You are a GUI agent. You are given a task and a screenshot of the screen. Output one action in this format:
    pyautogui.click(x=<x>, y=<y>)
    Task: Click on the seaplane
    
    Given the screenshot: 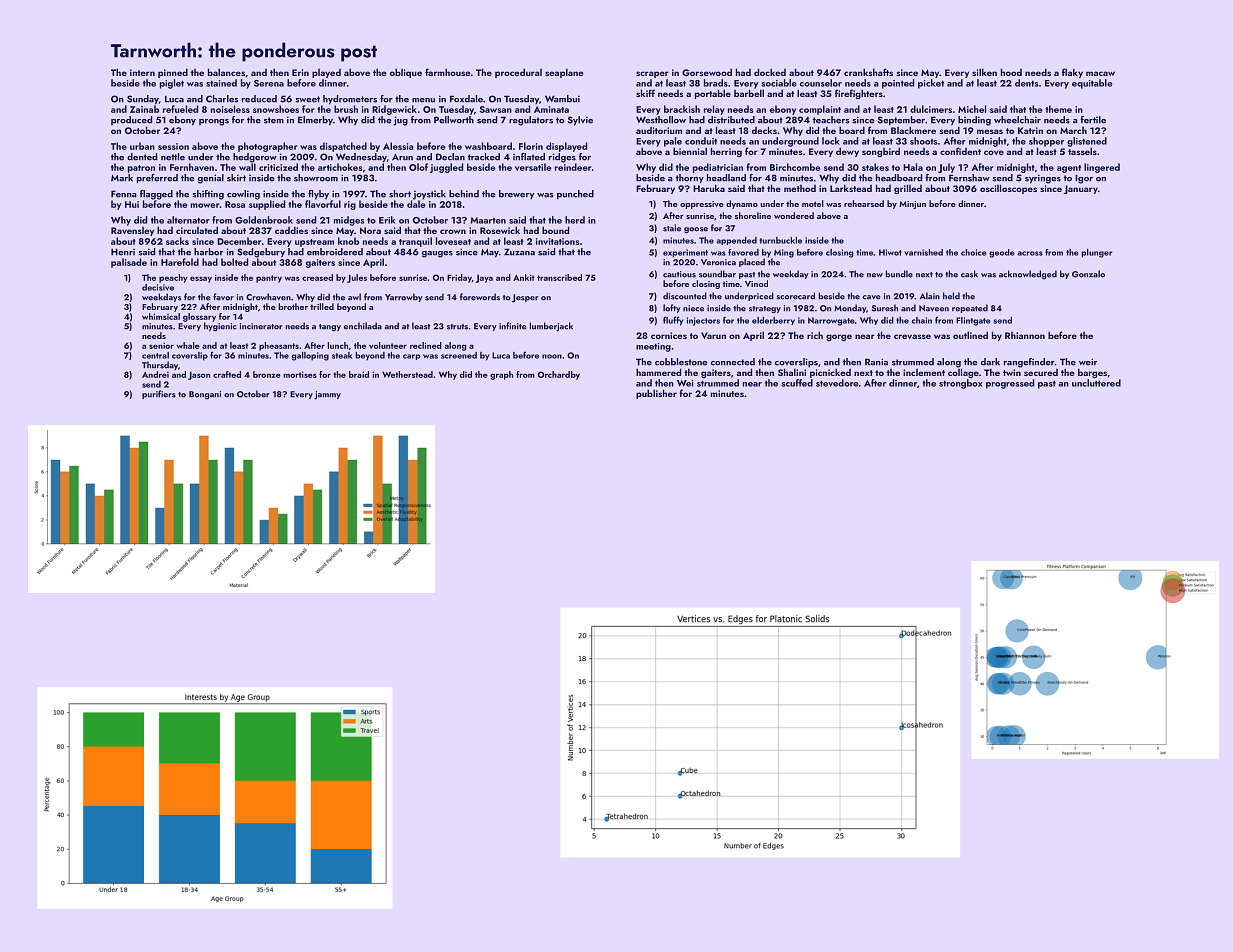 What is the action you would take?
    pyautogui.click(x=564, y=73)
